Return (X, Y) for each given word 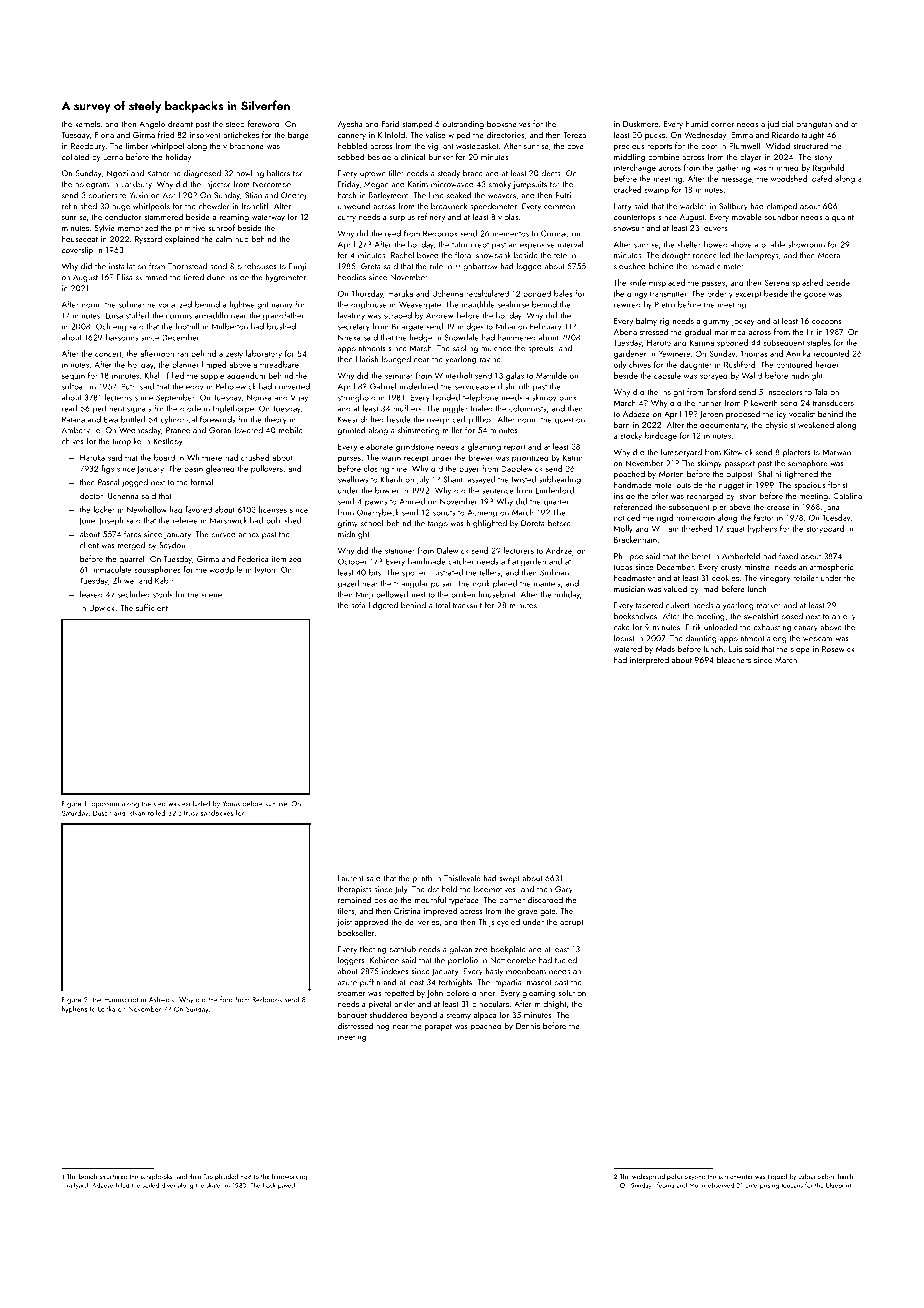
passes (713, 285)
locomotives (495, 889)
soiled (150, 1185)
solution (572, 992)
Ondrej (293, 196)
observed (721, 1185)
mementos (511, 234)
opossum (105, 805)
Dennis (528, 1026)
